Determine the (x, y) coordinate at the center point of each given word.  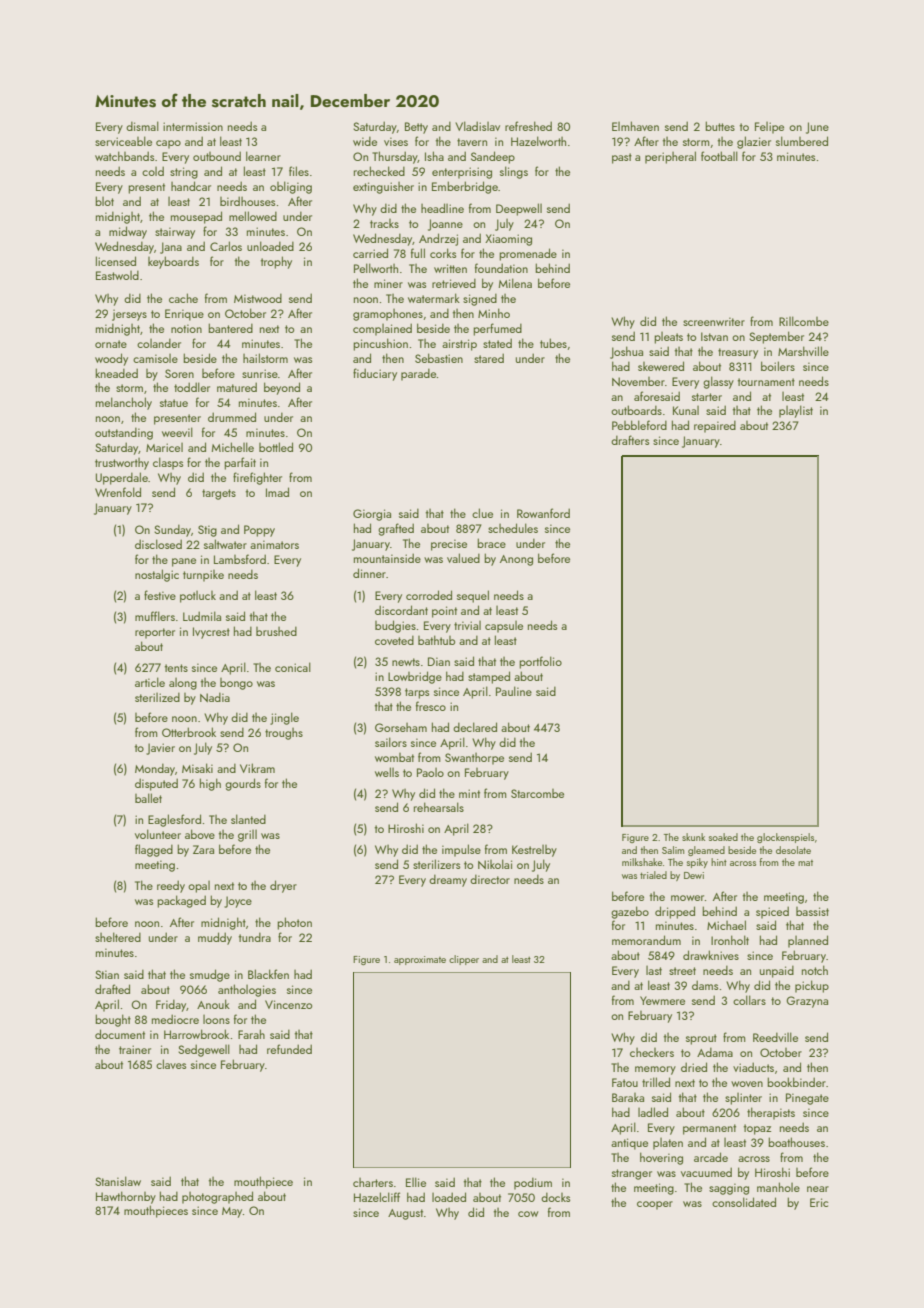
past (622, 158)
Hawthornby (126, 1197)
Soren (179, 373)
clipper (464, 960)
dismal (142, 126)
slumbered (802, 141)
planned (808, 941)
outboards (636, 410)
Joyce (238, 902)
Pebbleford (639, 425)
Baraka (628, 1097)
